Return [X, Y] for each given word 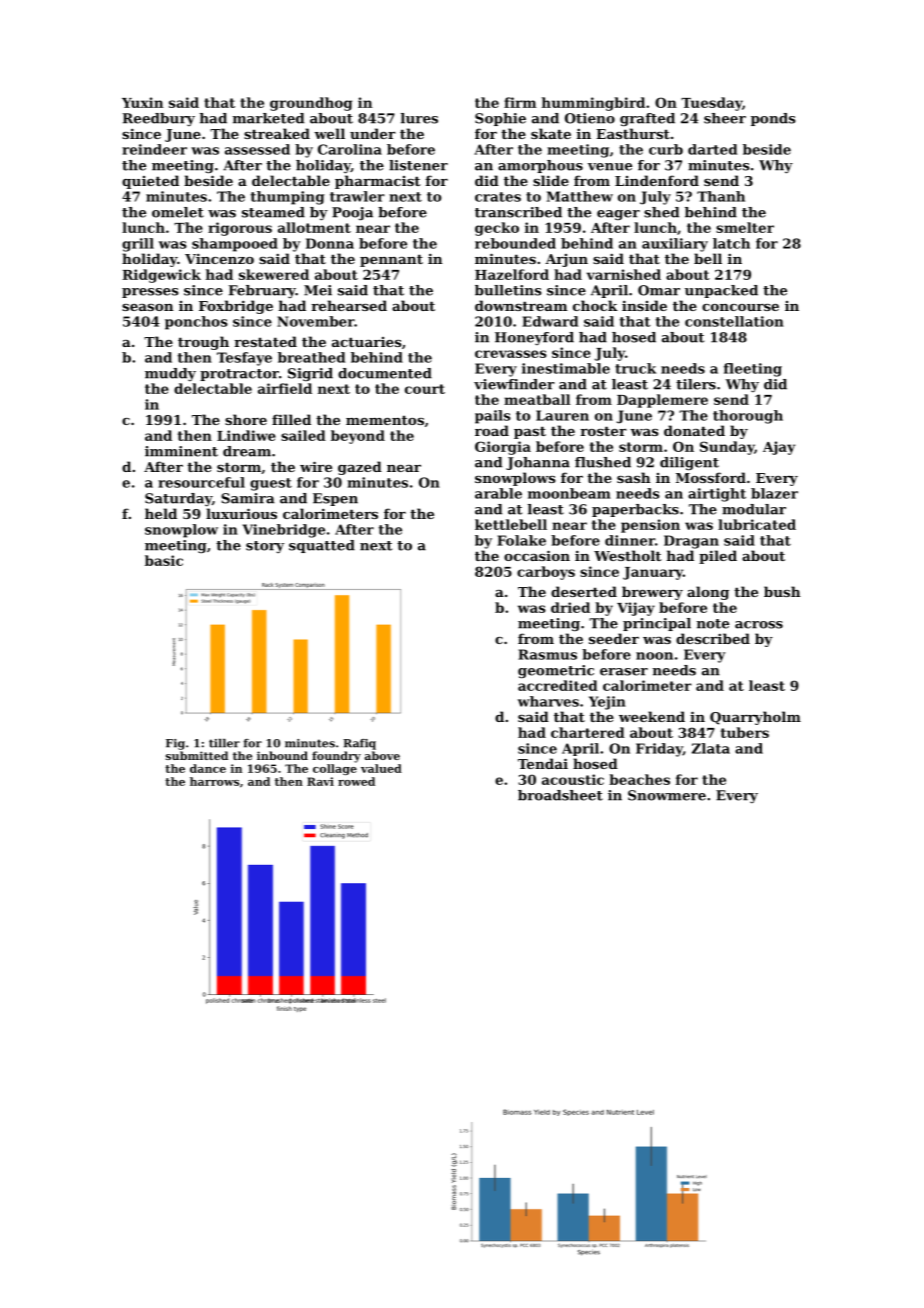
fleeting [753, 370]
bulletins [508, 290]
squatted [322, 546]
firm [520, 102]
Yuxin [142, 102]
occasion [537, 555]
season [147, 307]
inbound [282, 755]
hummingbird [593, 104]
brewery [652, 593]
